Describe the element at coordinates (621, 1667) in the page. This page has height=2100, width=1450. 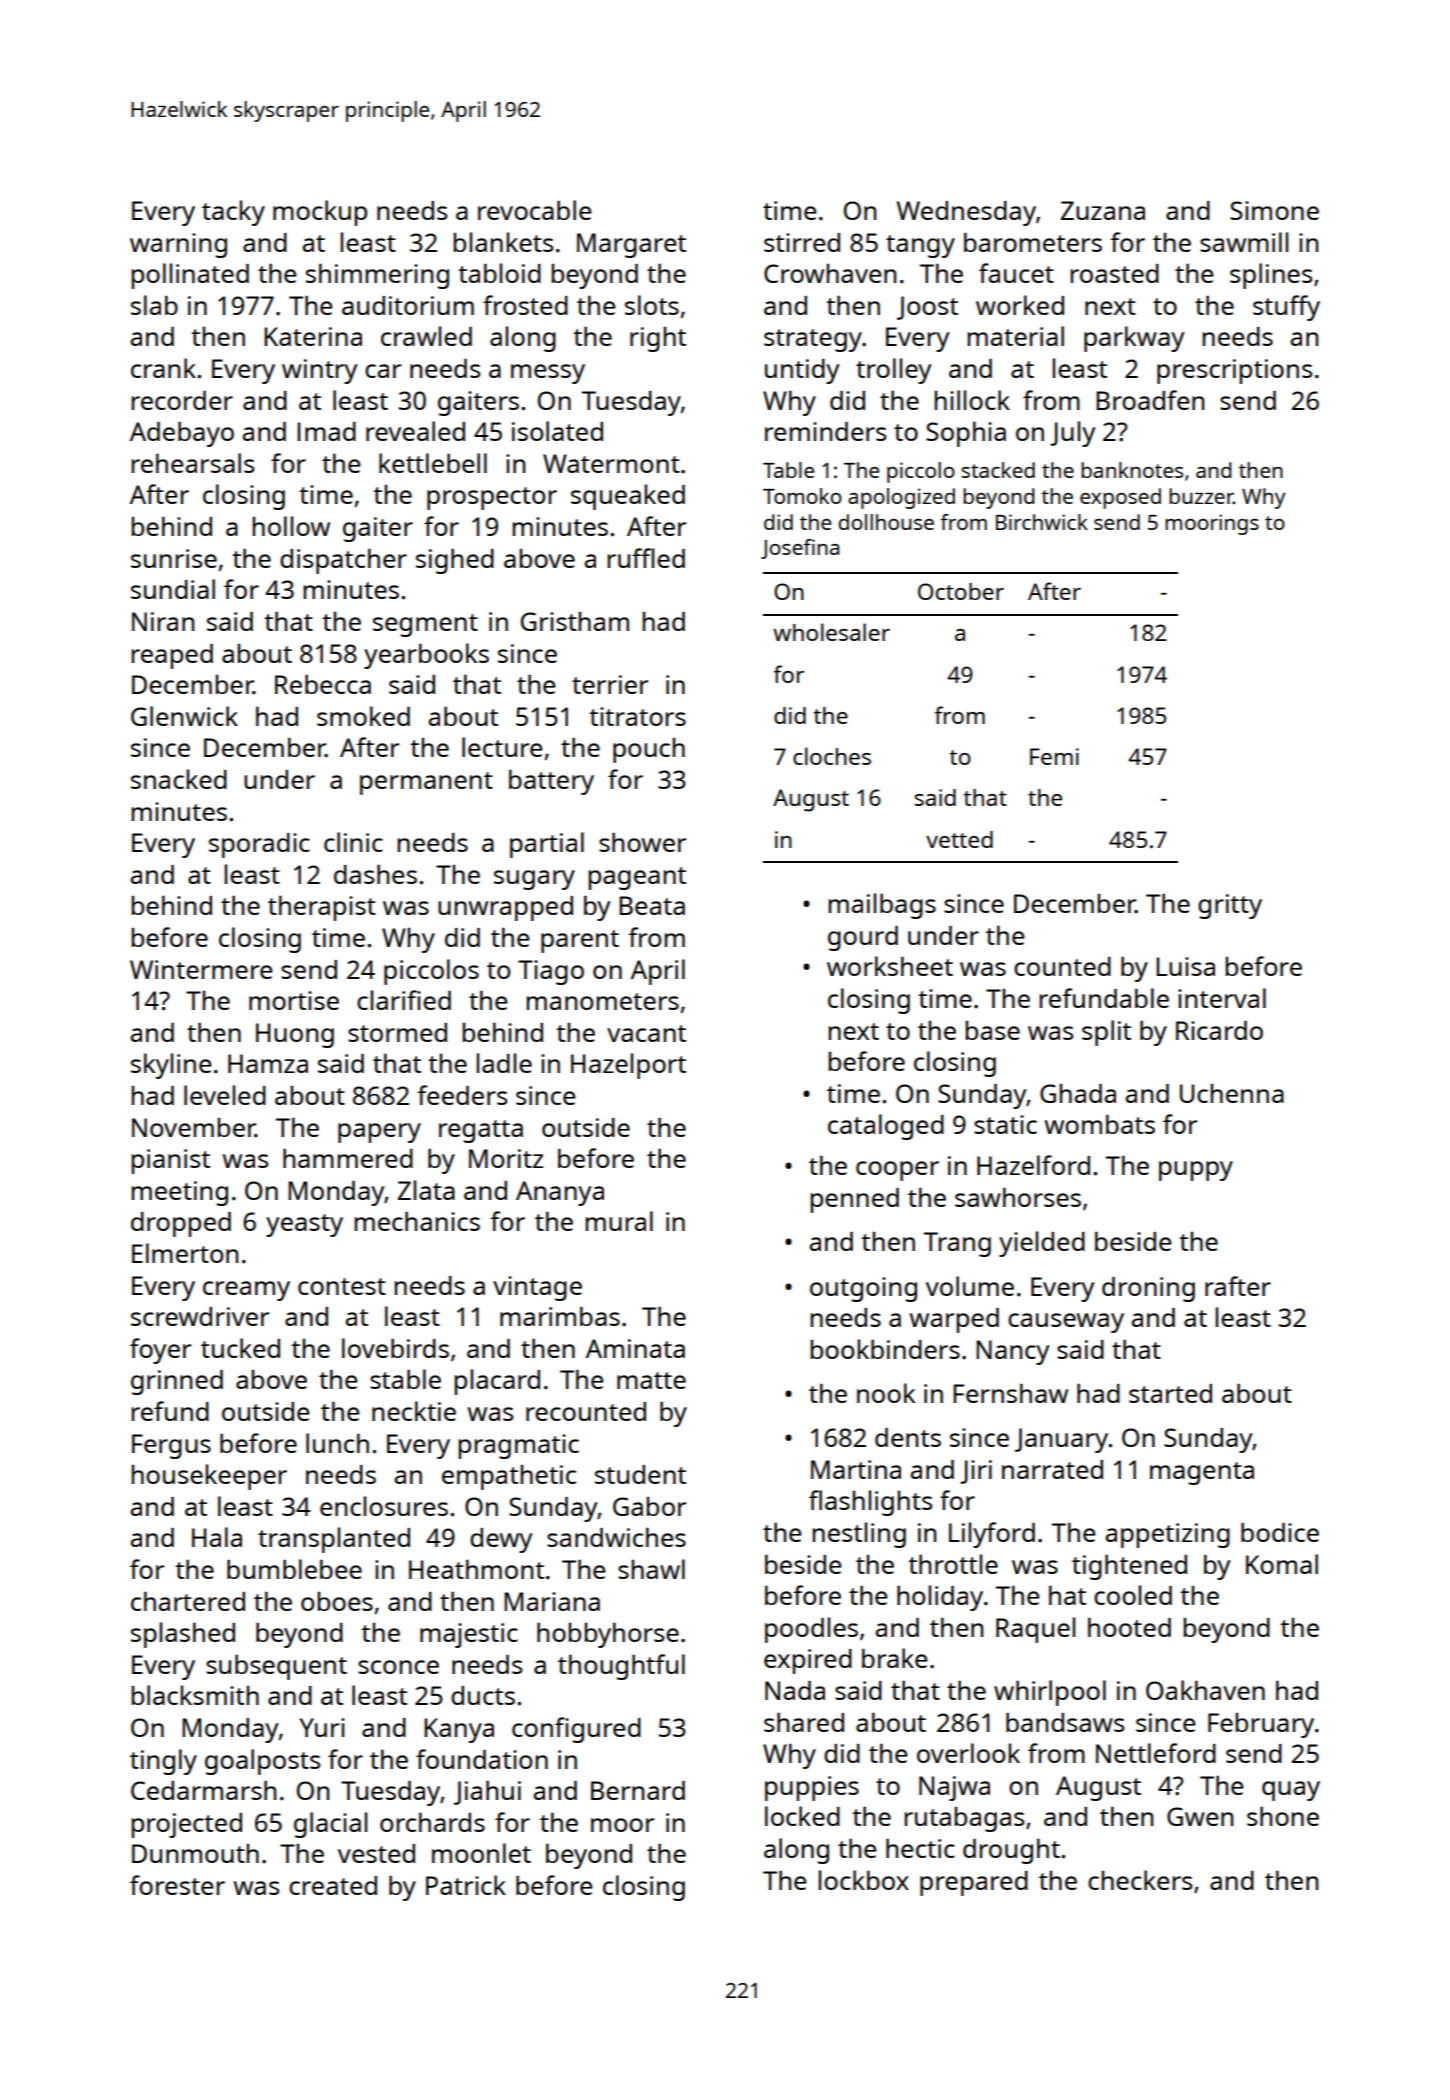
I see `thoughtful` at that location.
